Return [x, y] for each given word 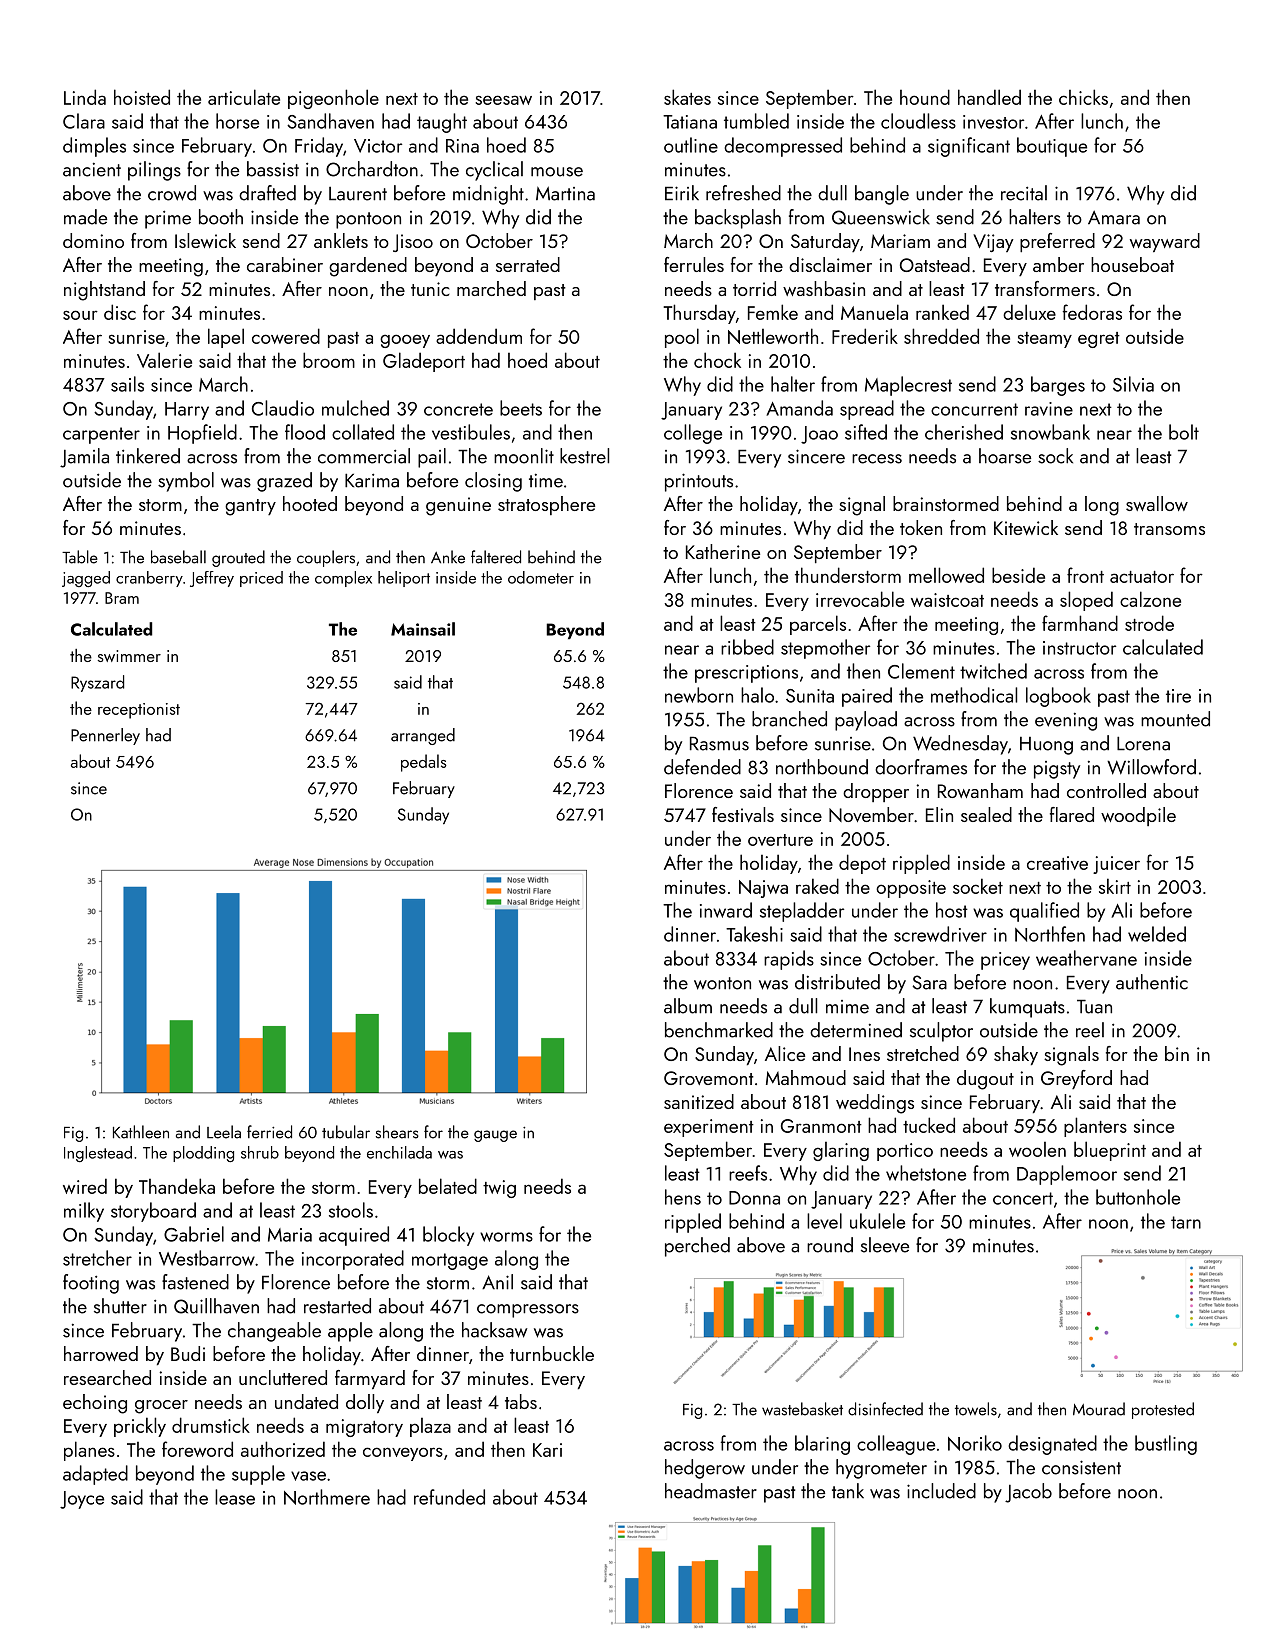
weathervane [1086, 958]
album [688, 1006]
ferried [269, 1132]
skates [687, 97]
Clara [84, 121]
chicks [1083, 97]
